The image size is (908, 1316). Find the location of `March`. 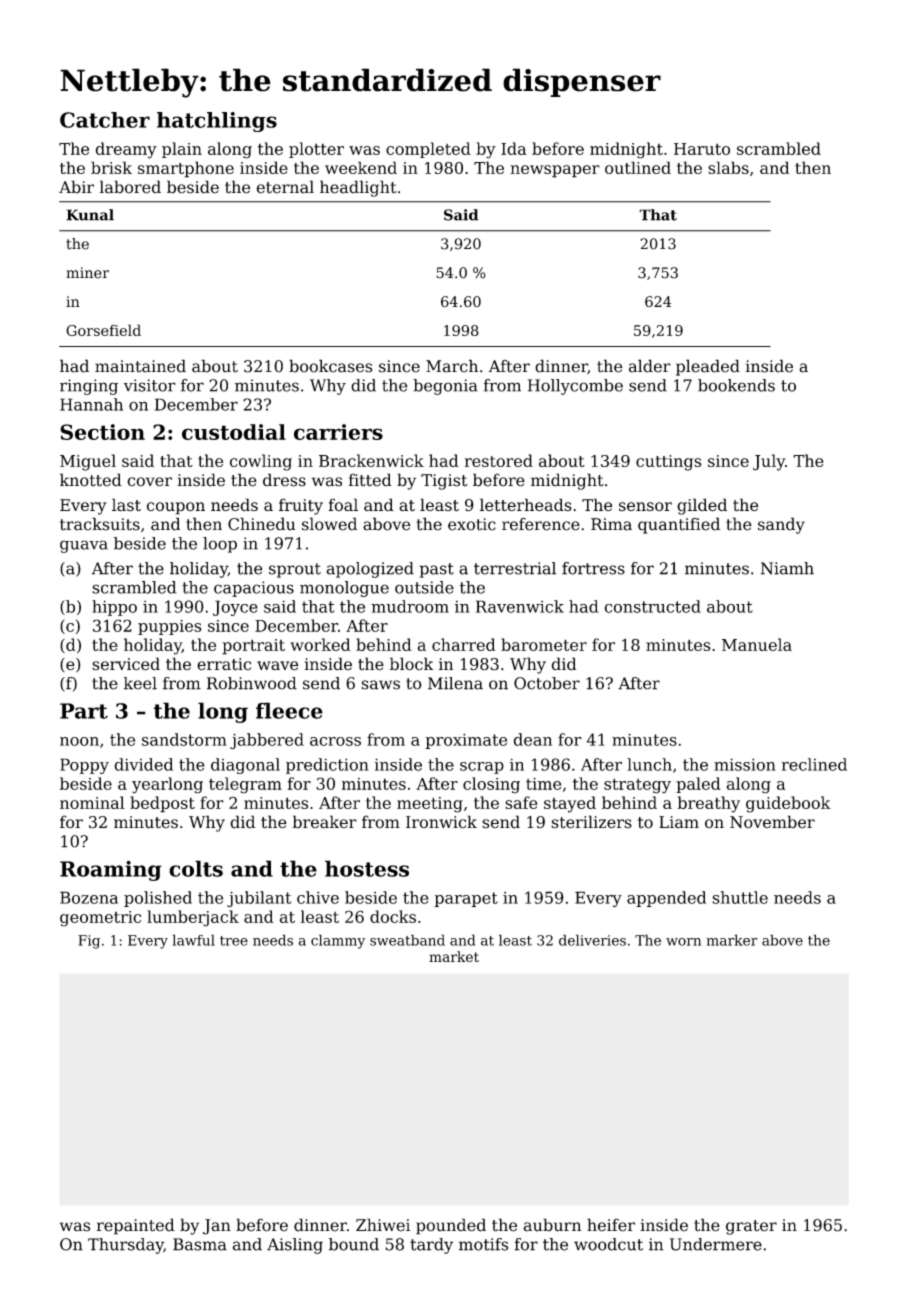

March is located at coordinates (452, 366).
